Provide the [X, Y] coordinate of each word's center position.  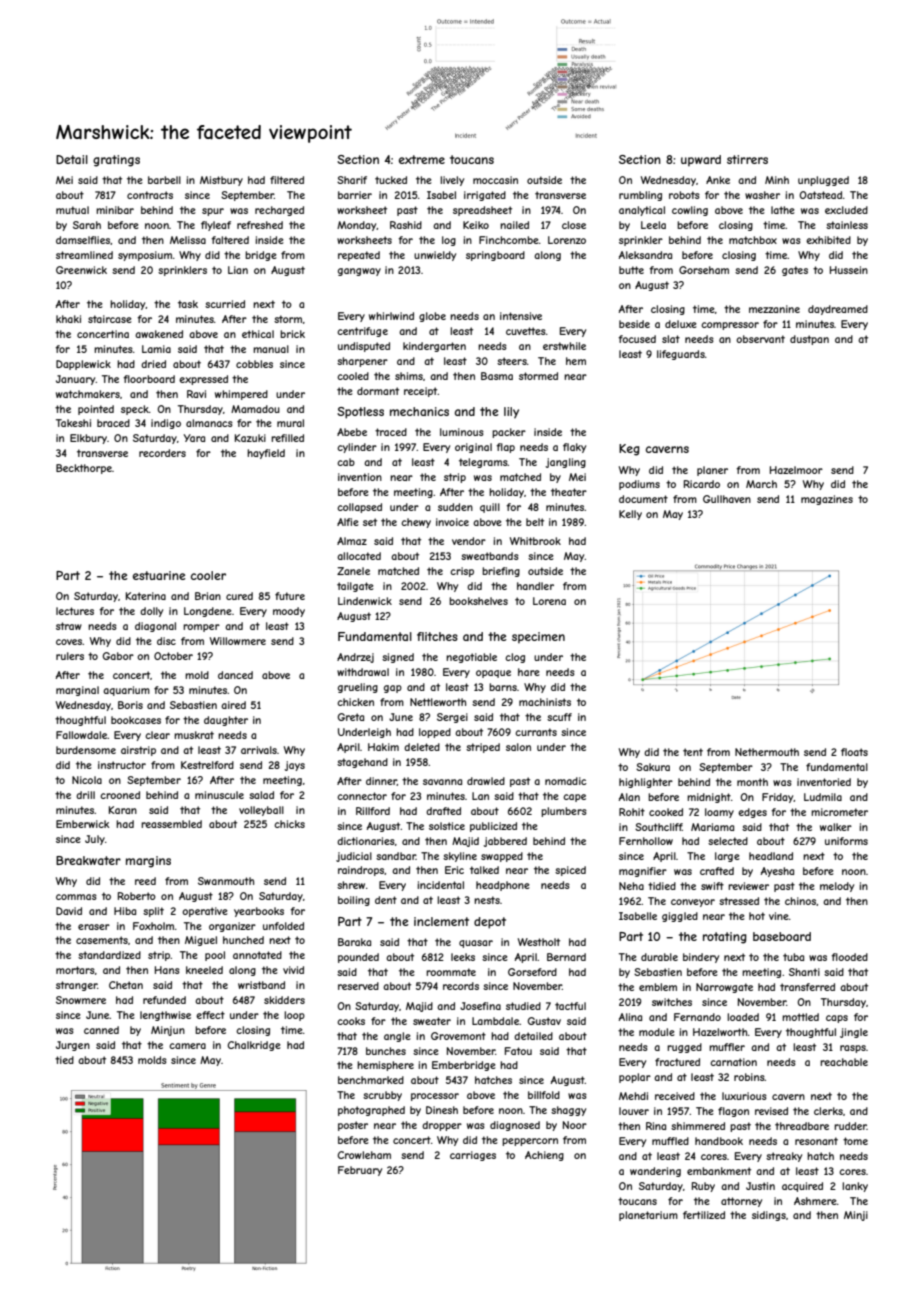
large [727, 857]
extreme [422, 159]
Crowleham [364, 1155]
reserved [358, 986]
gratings [116, 161]
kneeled [204, 970]
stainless [847, 225]
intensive [521, 316]
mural [290, 423]
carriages [473, 1156]
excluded [846, 210]
